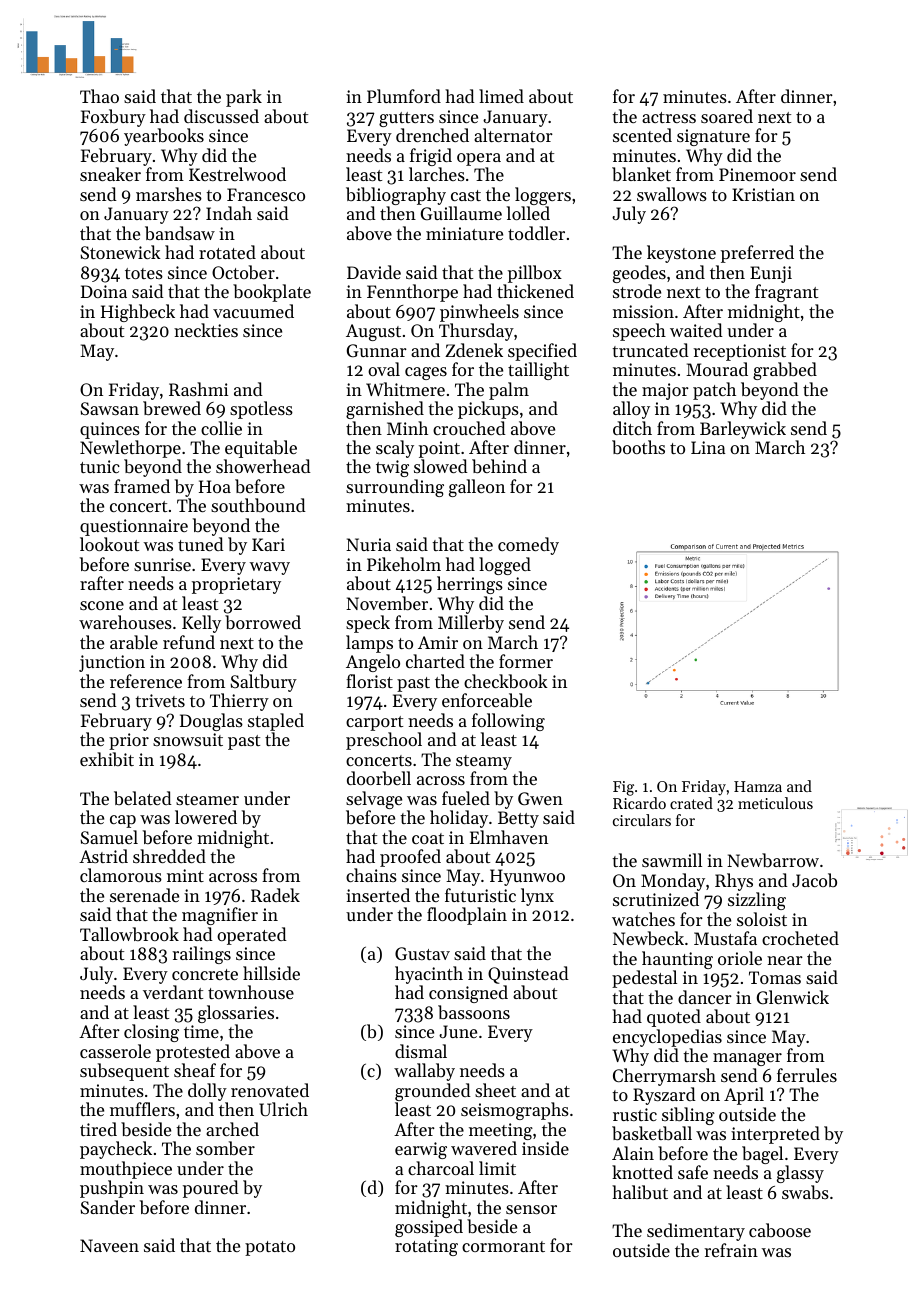 This document has width=924, height=1308. What do you see at coordinates (99, 96) in the document?
I see `Thao` at bounding box center [99, 96].
